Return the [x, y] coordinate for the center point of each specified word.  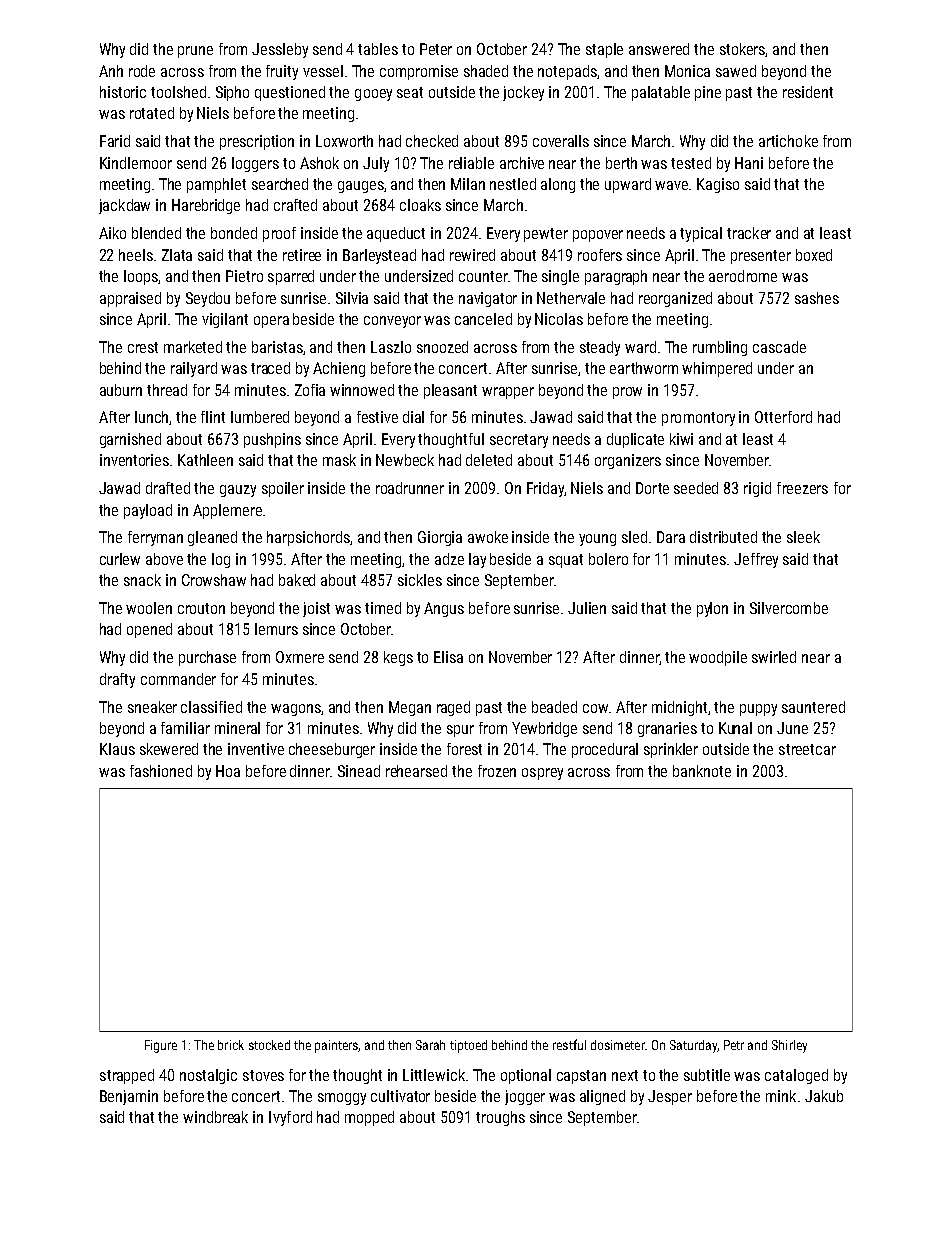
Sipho [232, 93]
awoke [488, 537]
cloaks [420, 205]
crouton [201, 608]
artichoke [788, 141]
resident [808, 92]
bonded [234, 233]
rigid [757, 489]
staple [604, 50]
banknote [702, 771]
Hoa [228, 771]
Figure [161, 1046]
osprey [542, 774]
